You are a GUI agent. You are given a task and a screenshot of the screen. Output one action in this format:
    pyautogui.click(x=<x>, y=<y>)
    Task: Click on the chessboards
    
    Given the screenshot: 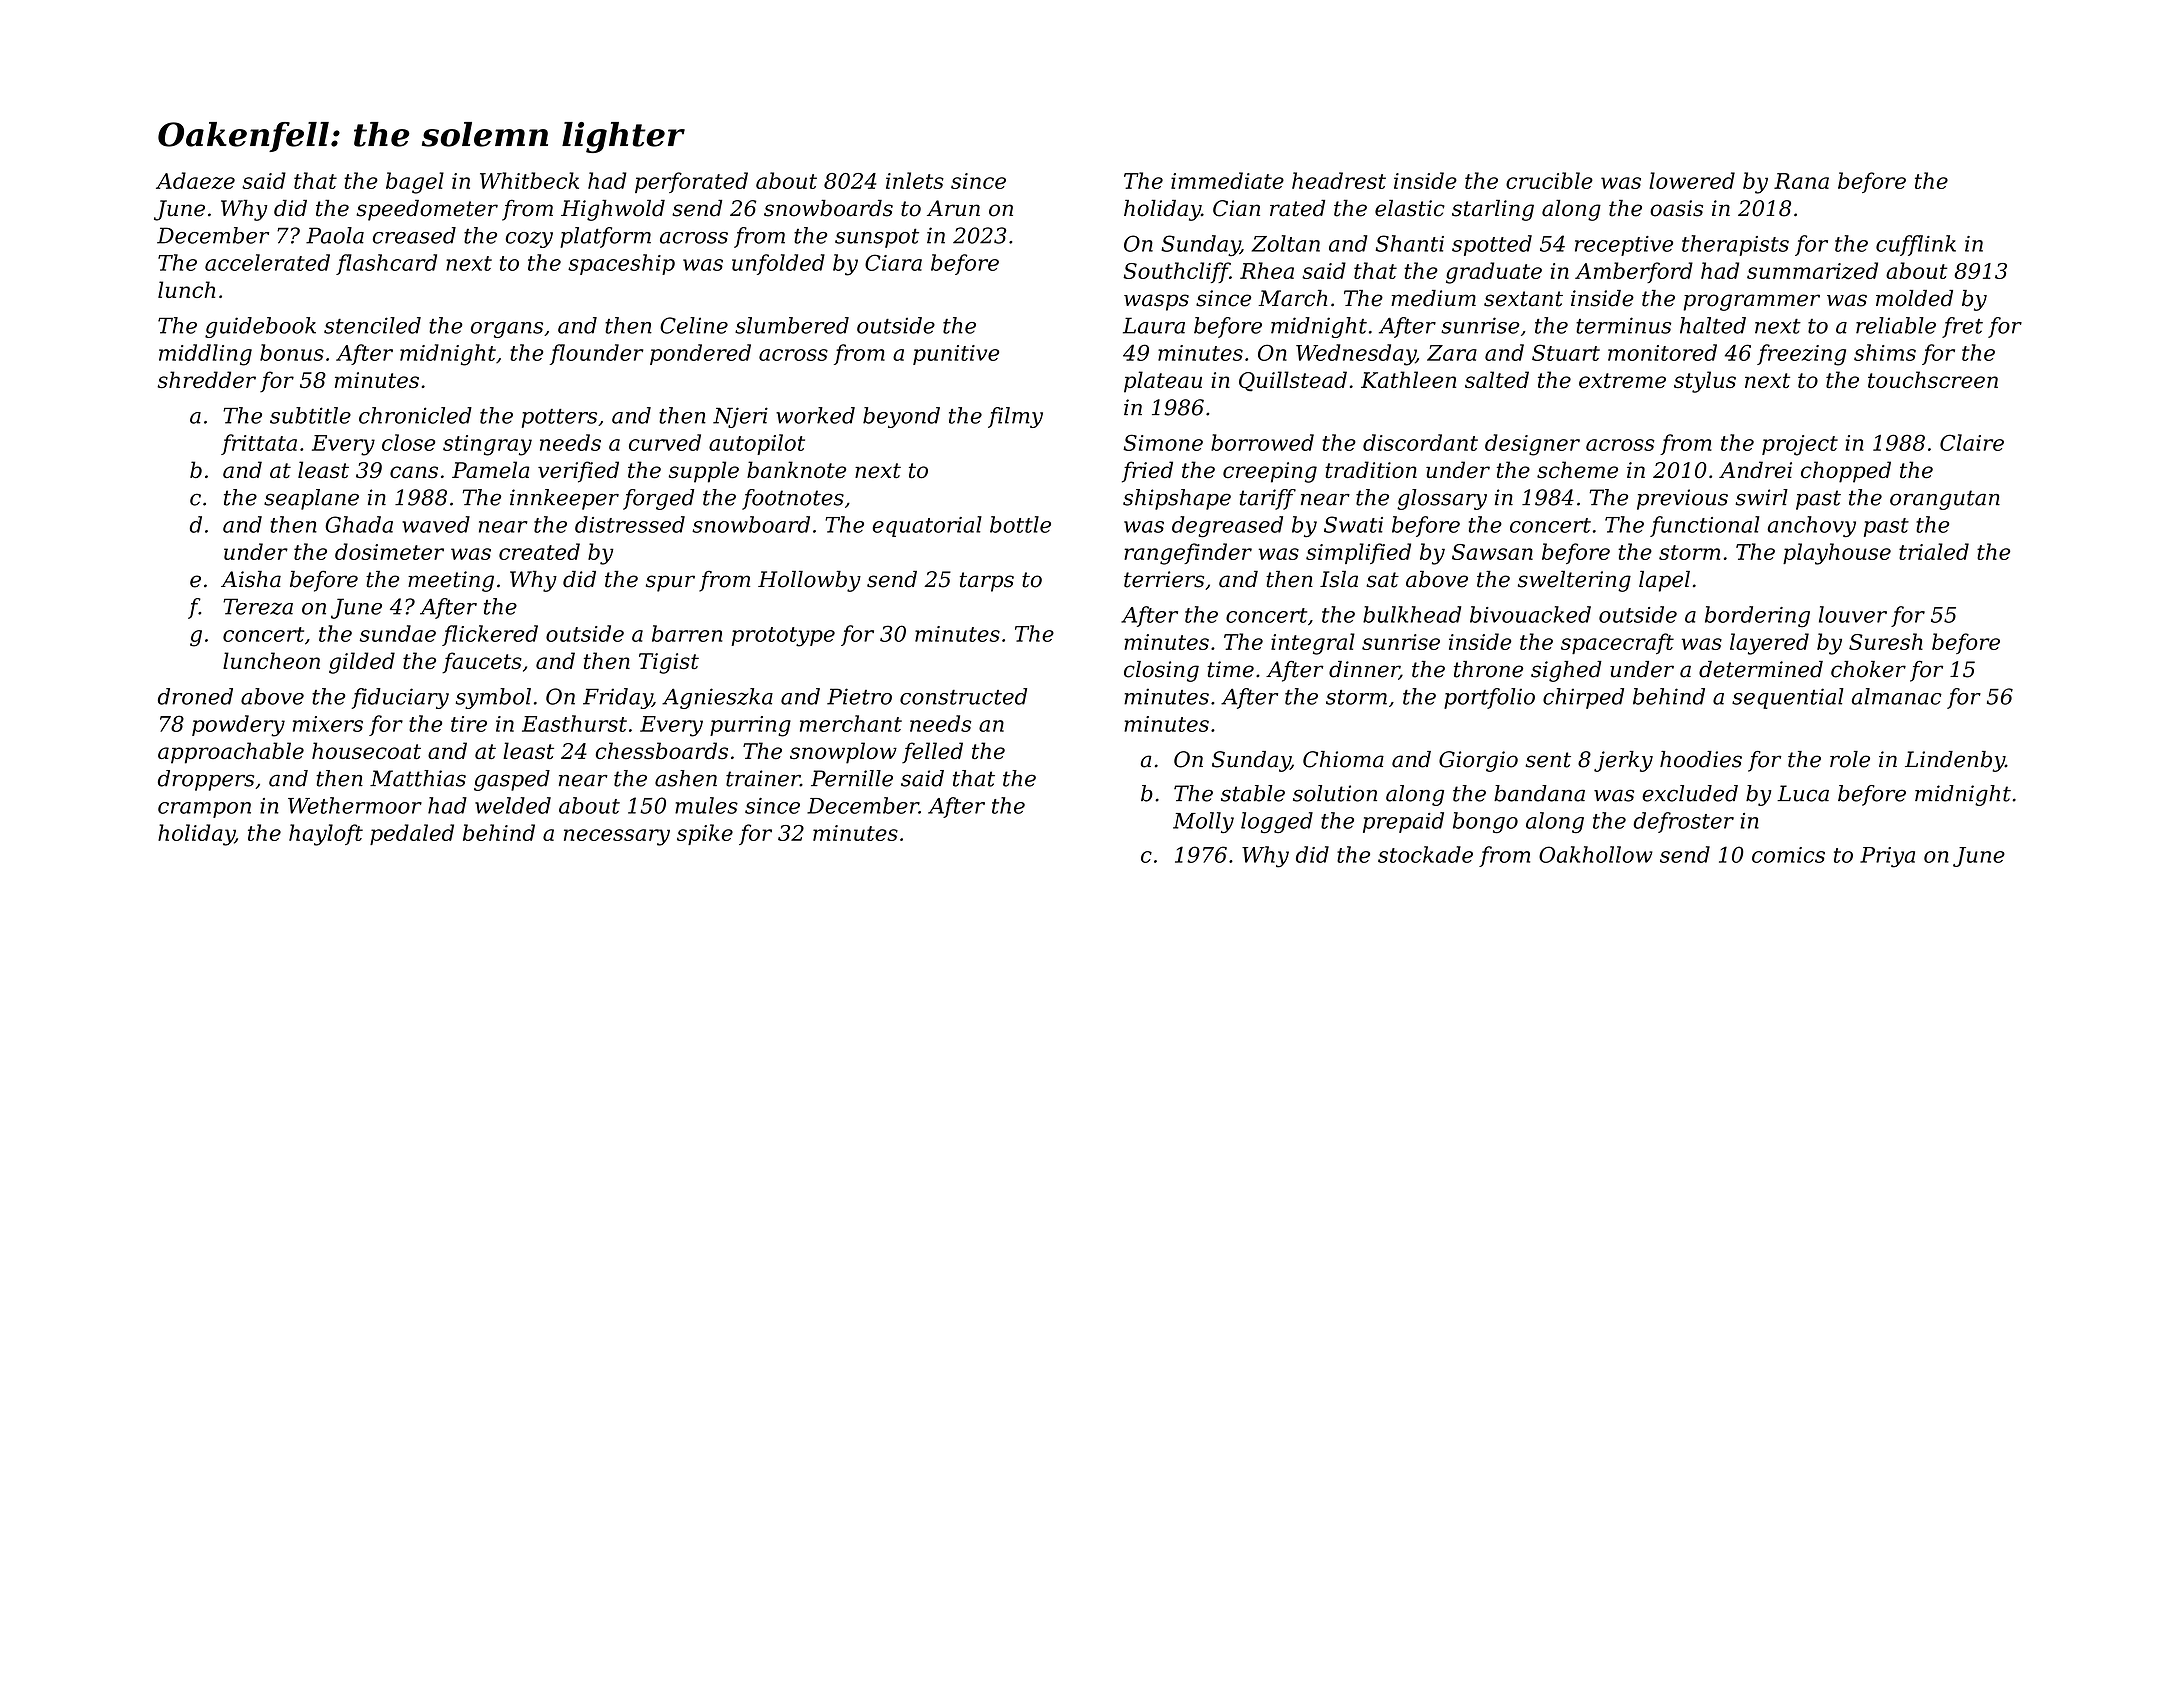 What is the action you would take?
    pyautogui.click(x=662, y=750)
